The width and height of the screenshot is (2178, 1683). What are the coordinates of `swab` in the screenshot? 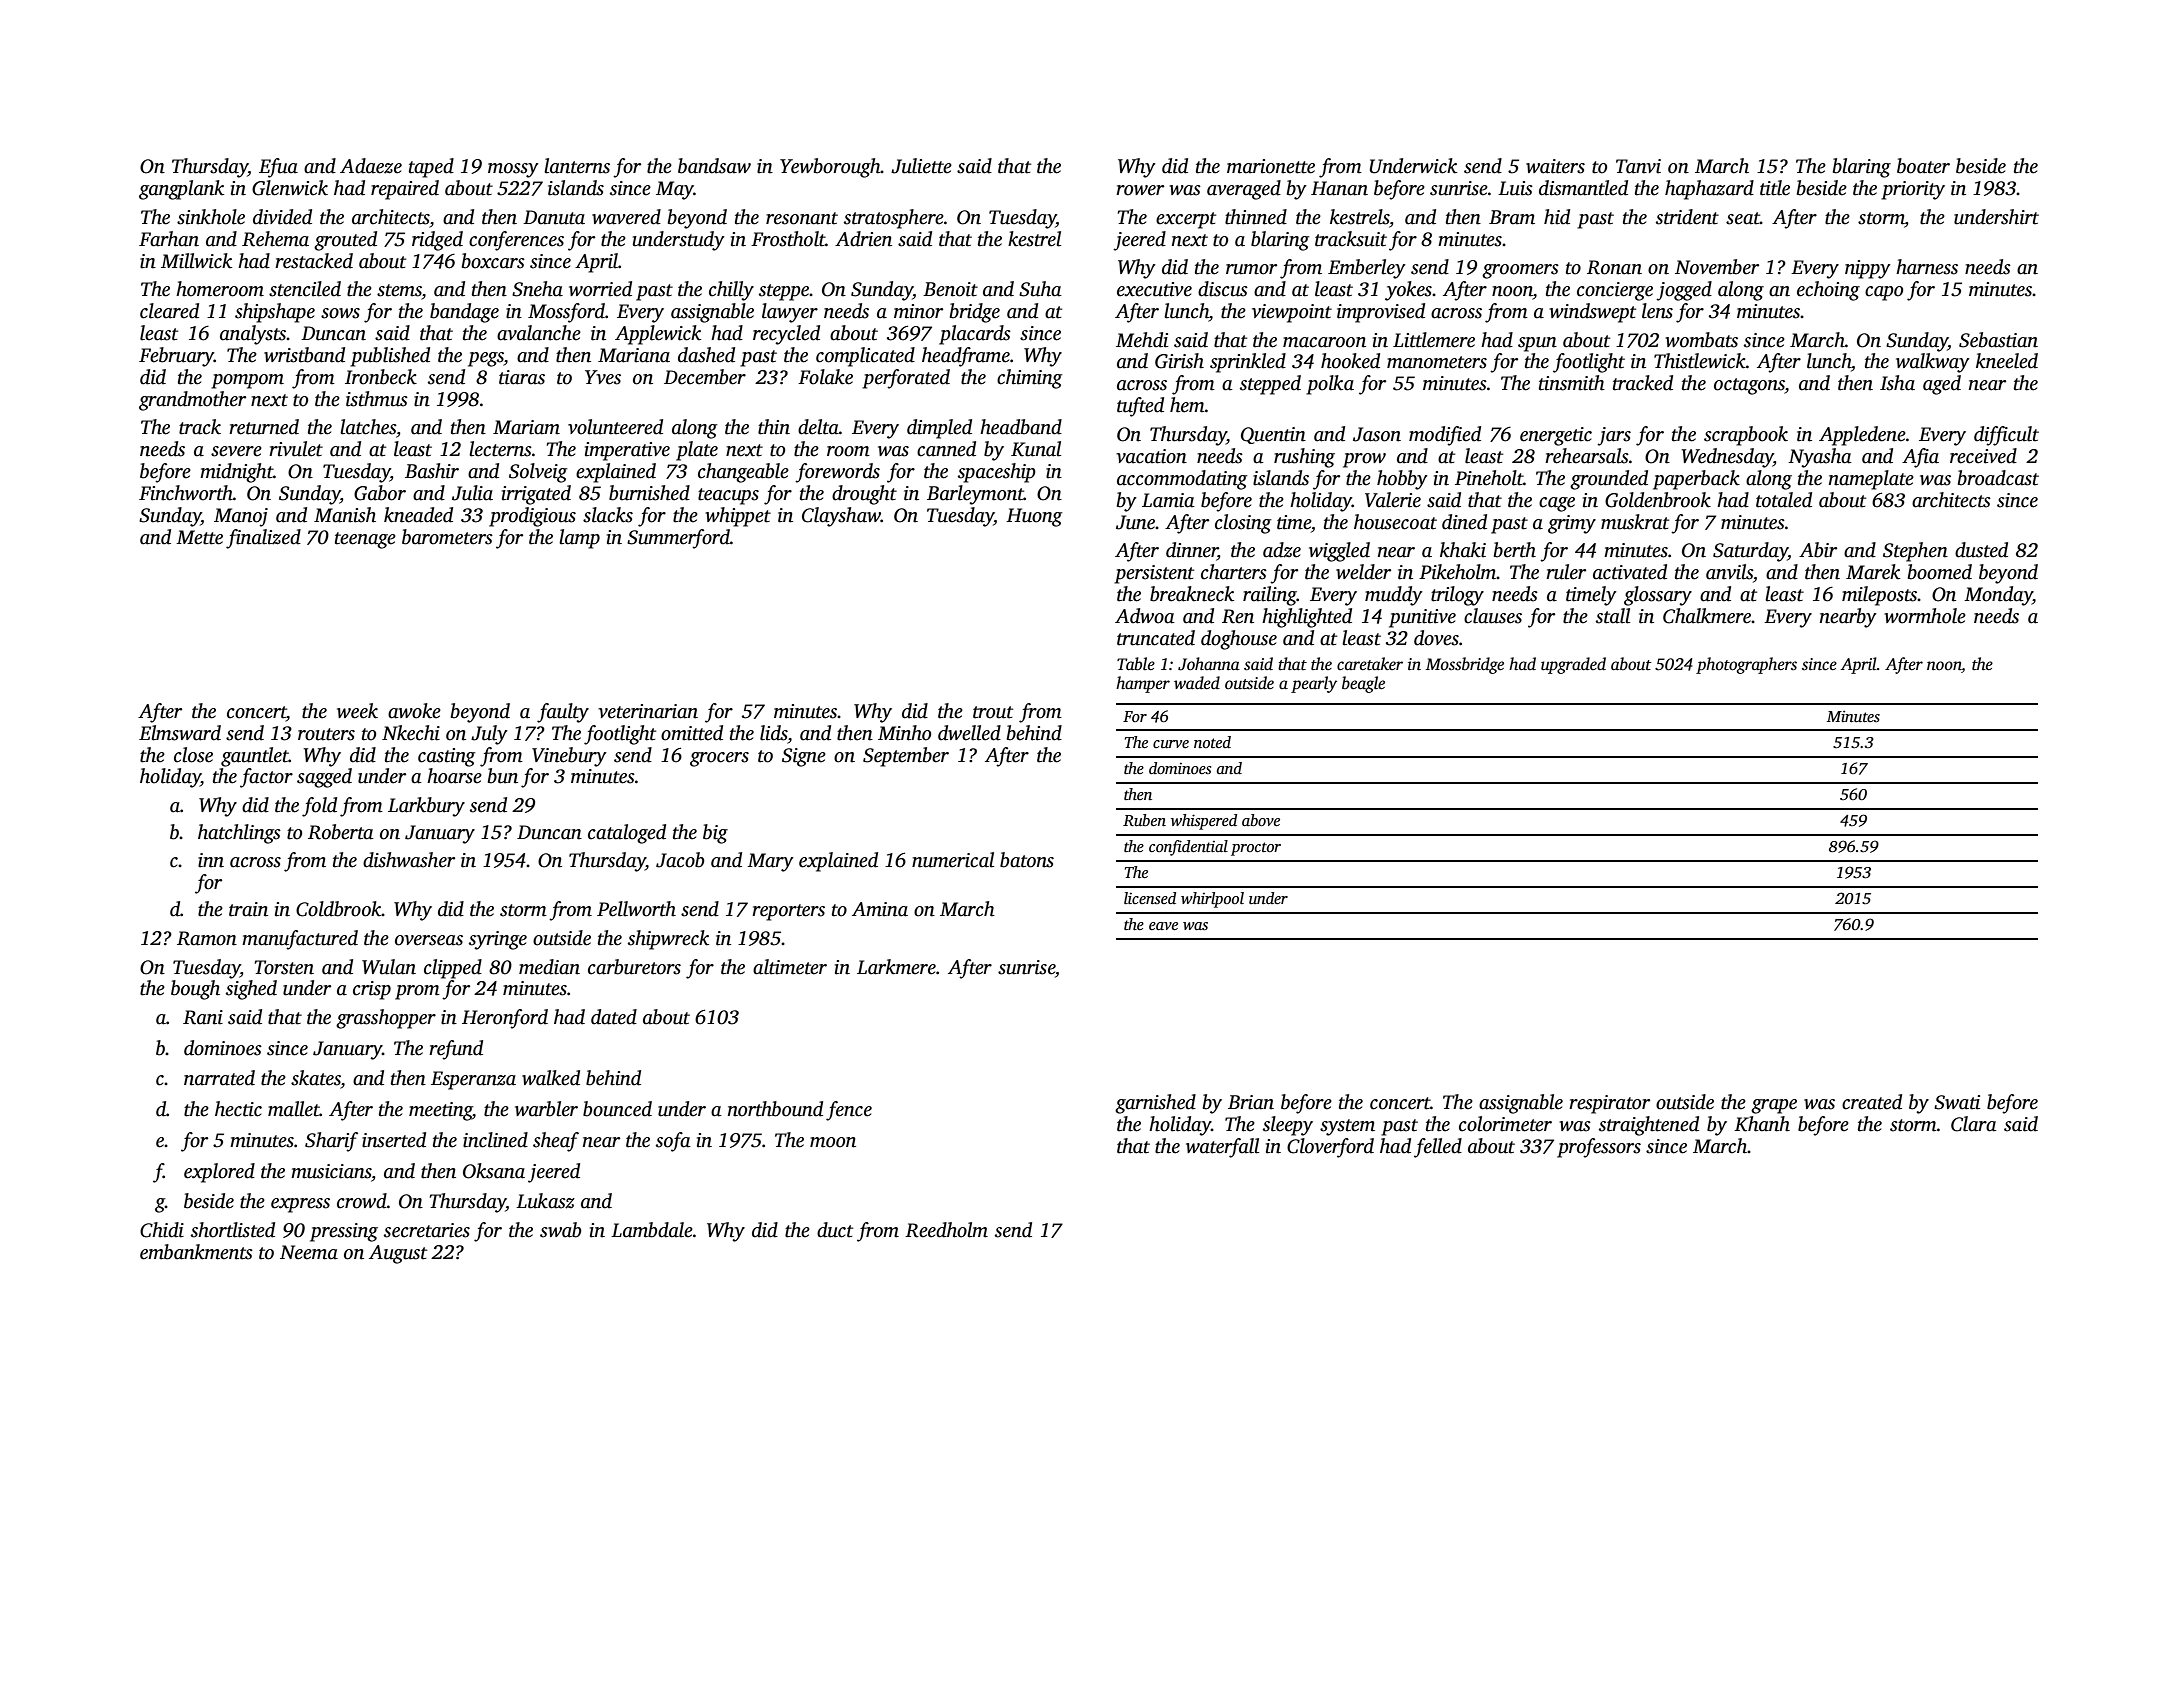 It's located at (560, 1230).
